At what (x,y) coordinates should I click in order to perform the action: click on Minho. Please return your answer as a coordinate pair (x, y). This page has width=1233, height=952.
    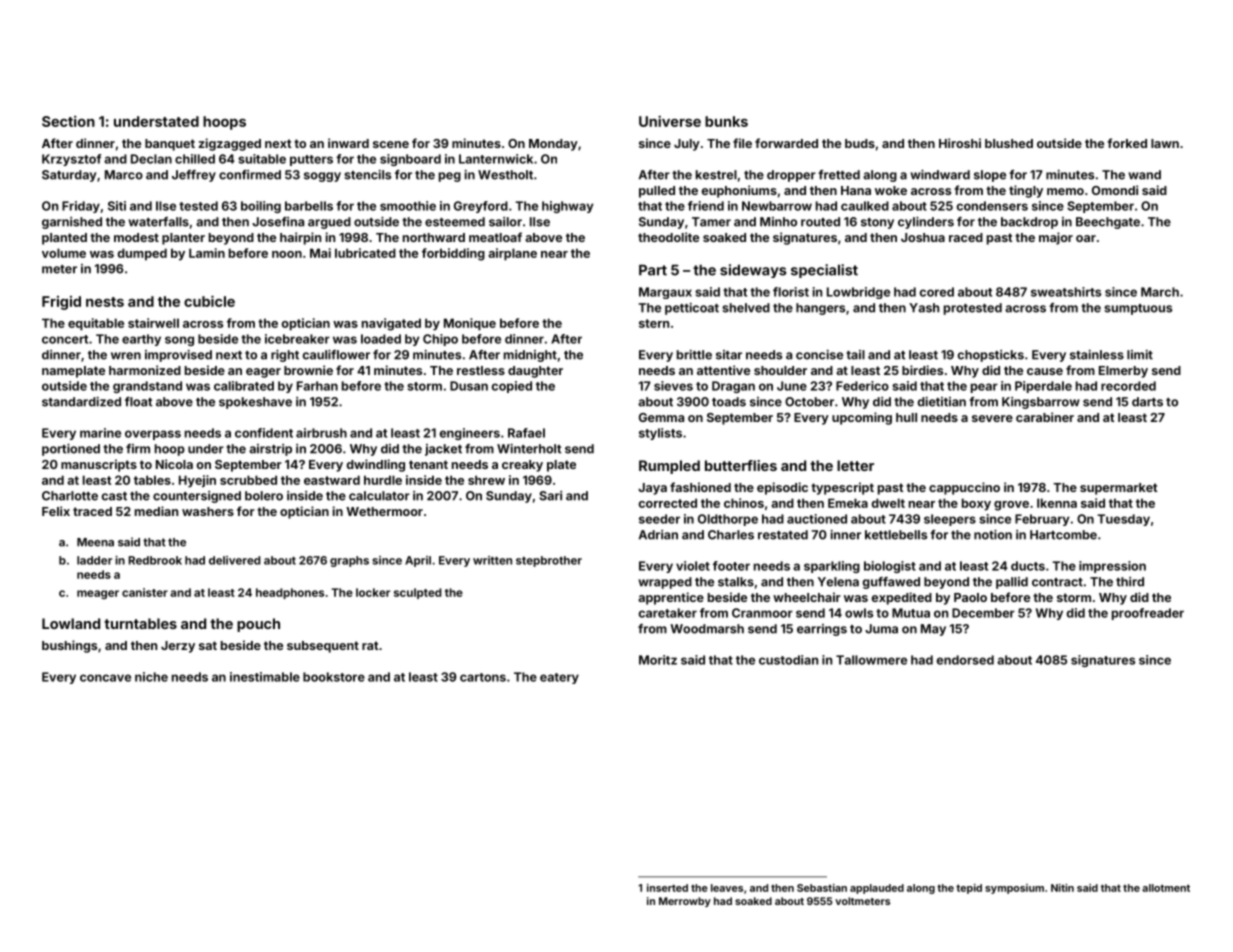
    Looking at the image, I should click on (778, 222).
